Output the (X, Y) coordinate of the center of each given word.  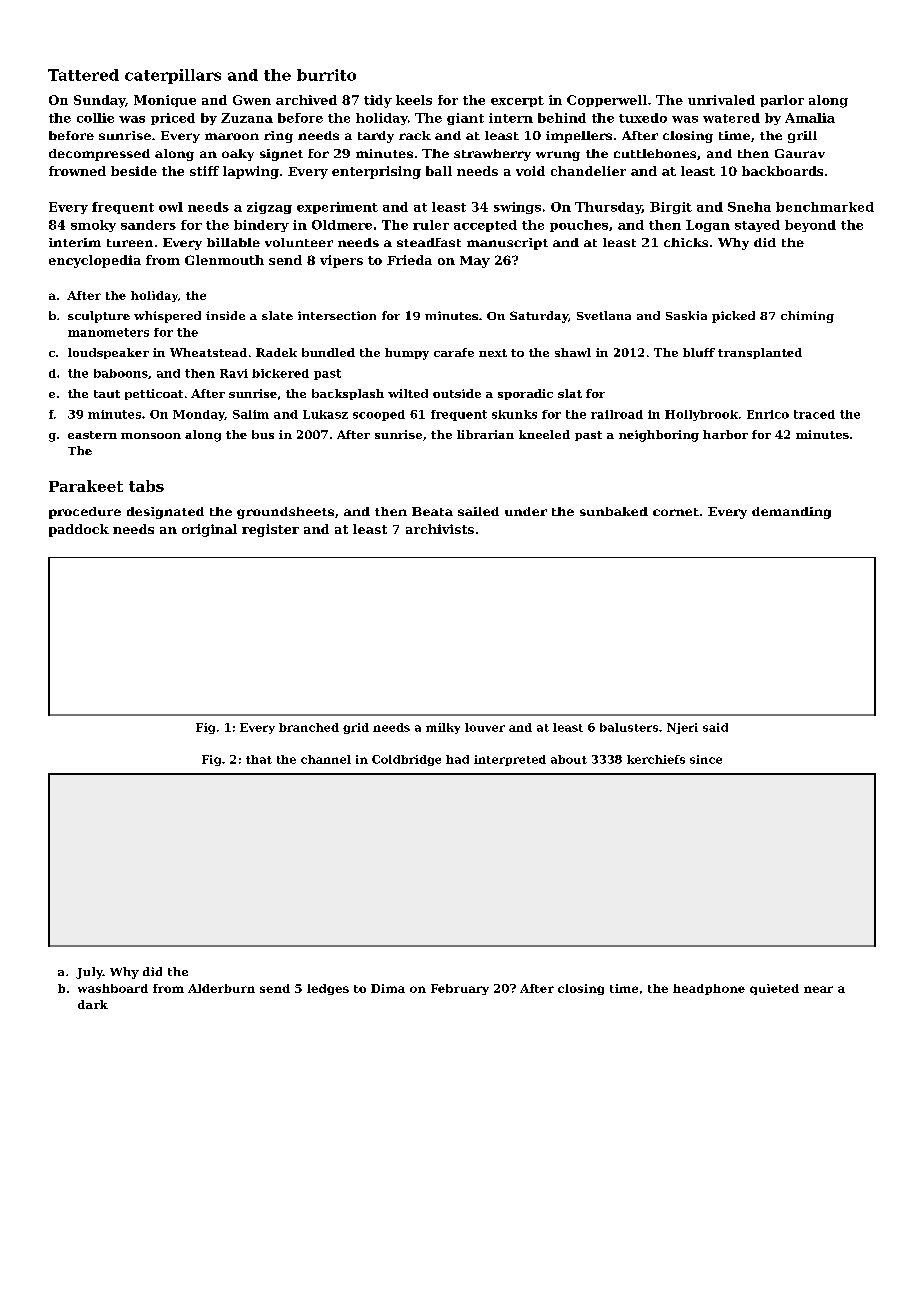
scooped (379, 415)
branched (309, 727)
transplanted (760, 353)
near (818, 989)
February (460, 989)
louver (485, 727)
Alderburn (221, 988)
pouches (579, 226)
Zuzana (247, 118)
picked (733, 317)
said (715, 727)
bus (263, 434)
